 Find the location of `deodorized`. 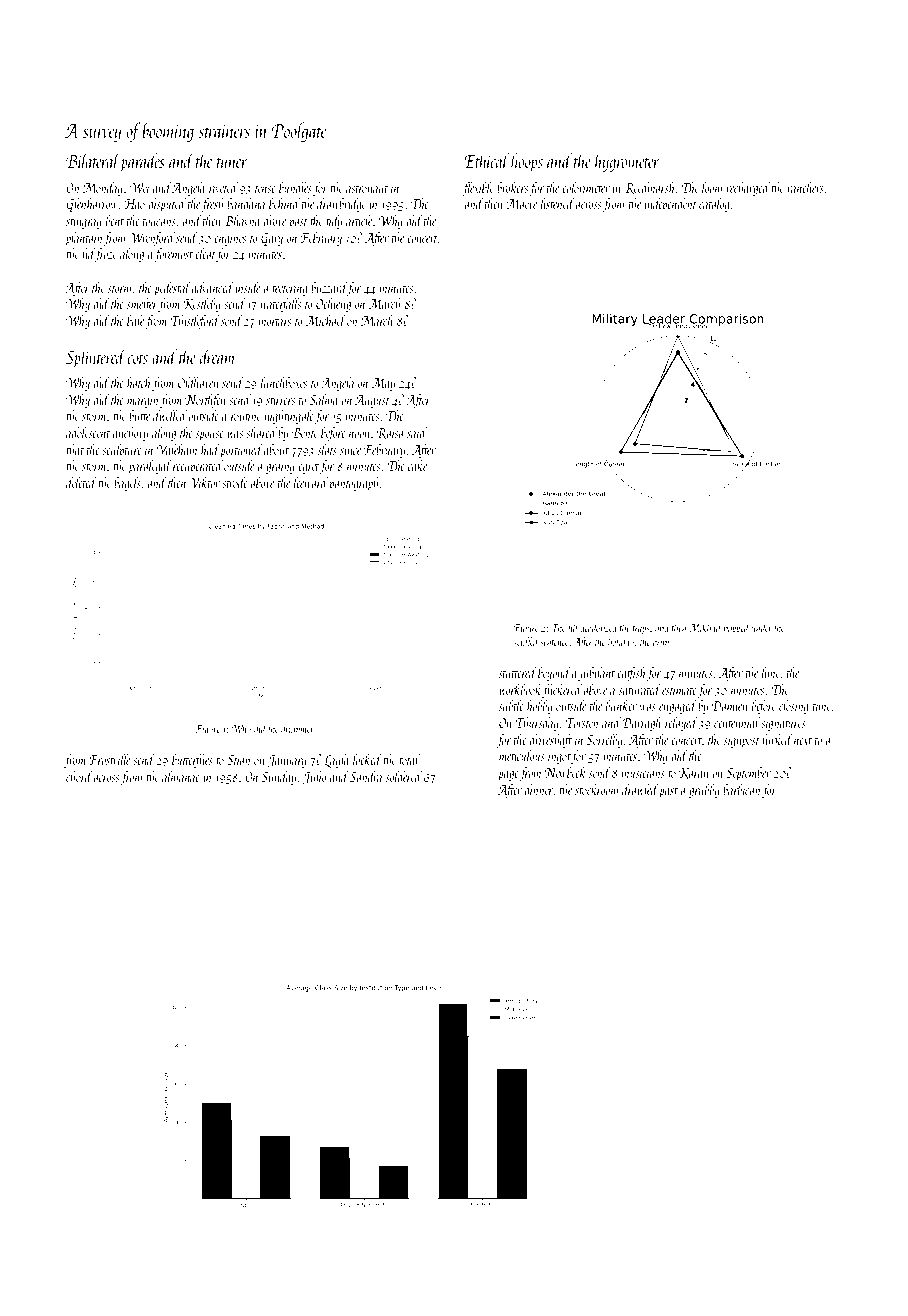

deodorized is located at coordinates (599, 627).
